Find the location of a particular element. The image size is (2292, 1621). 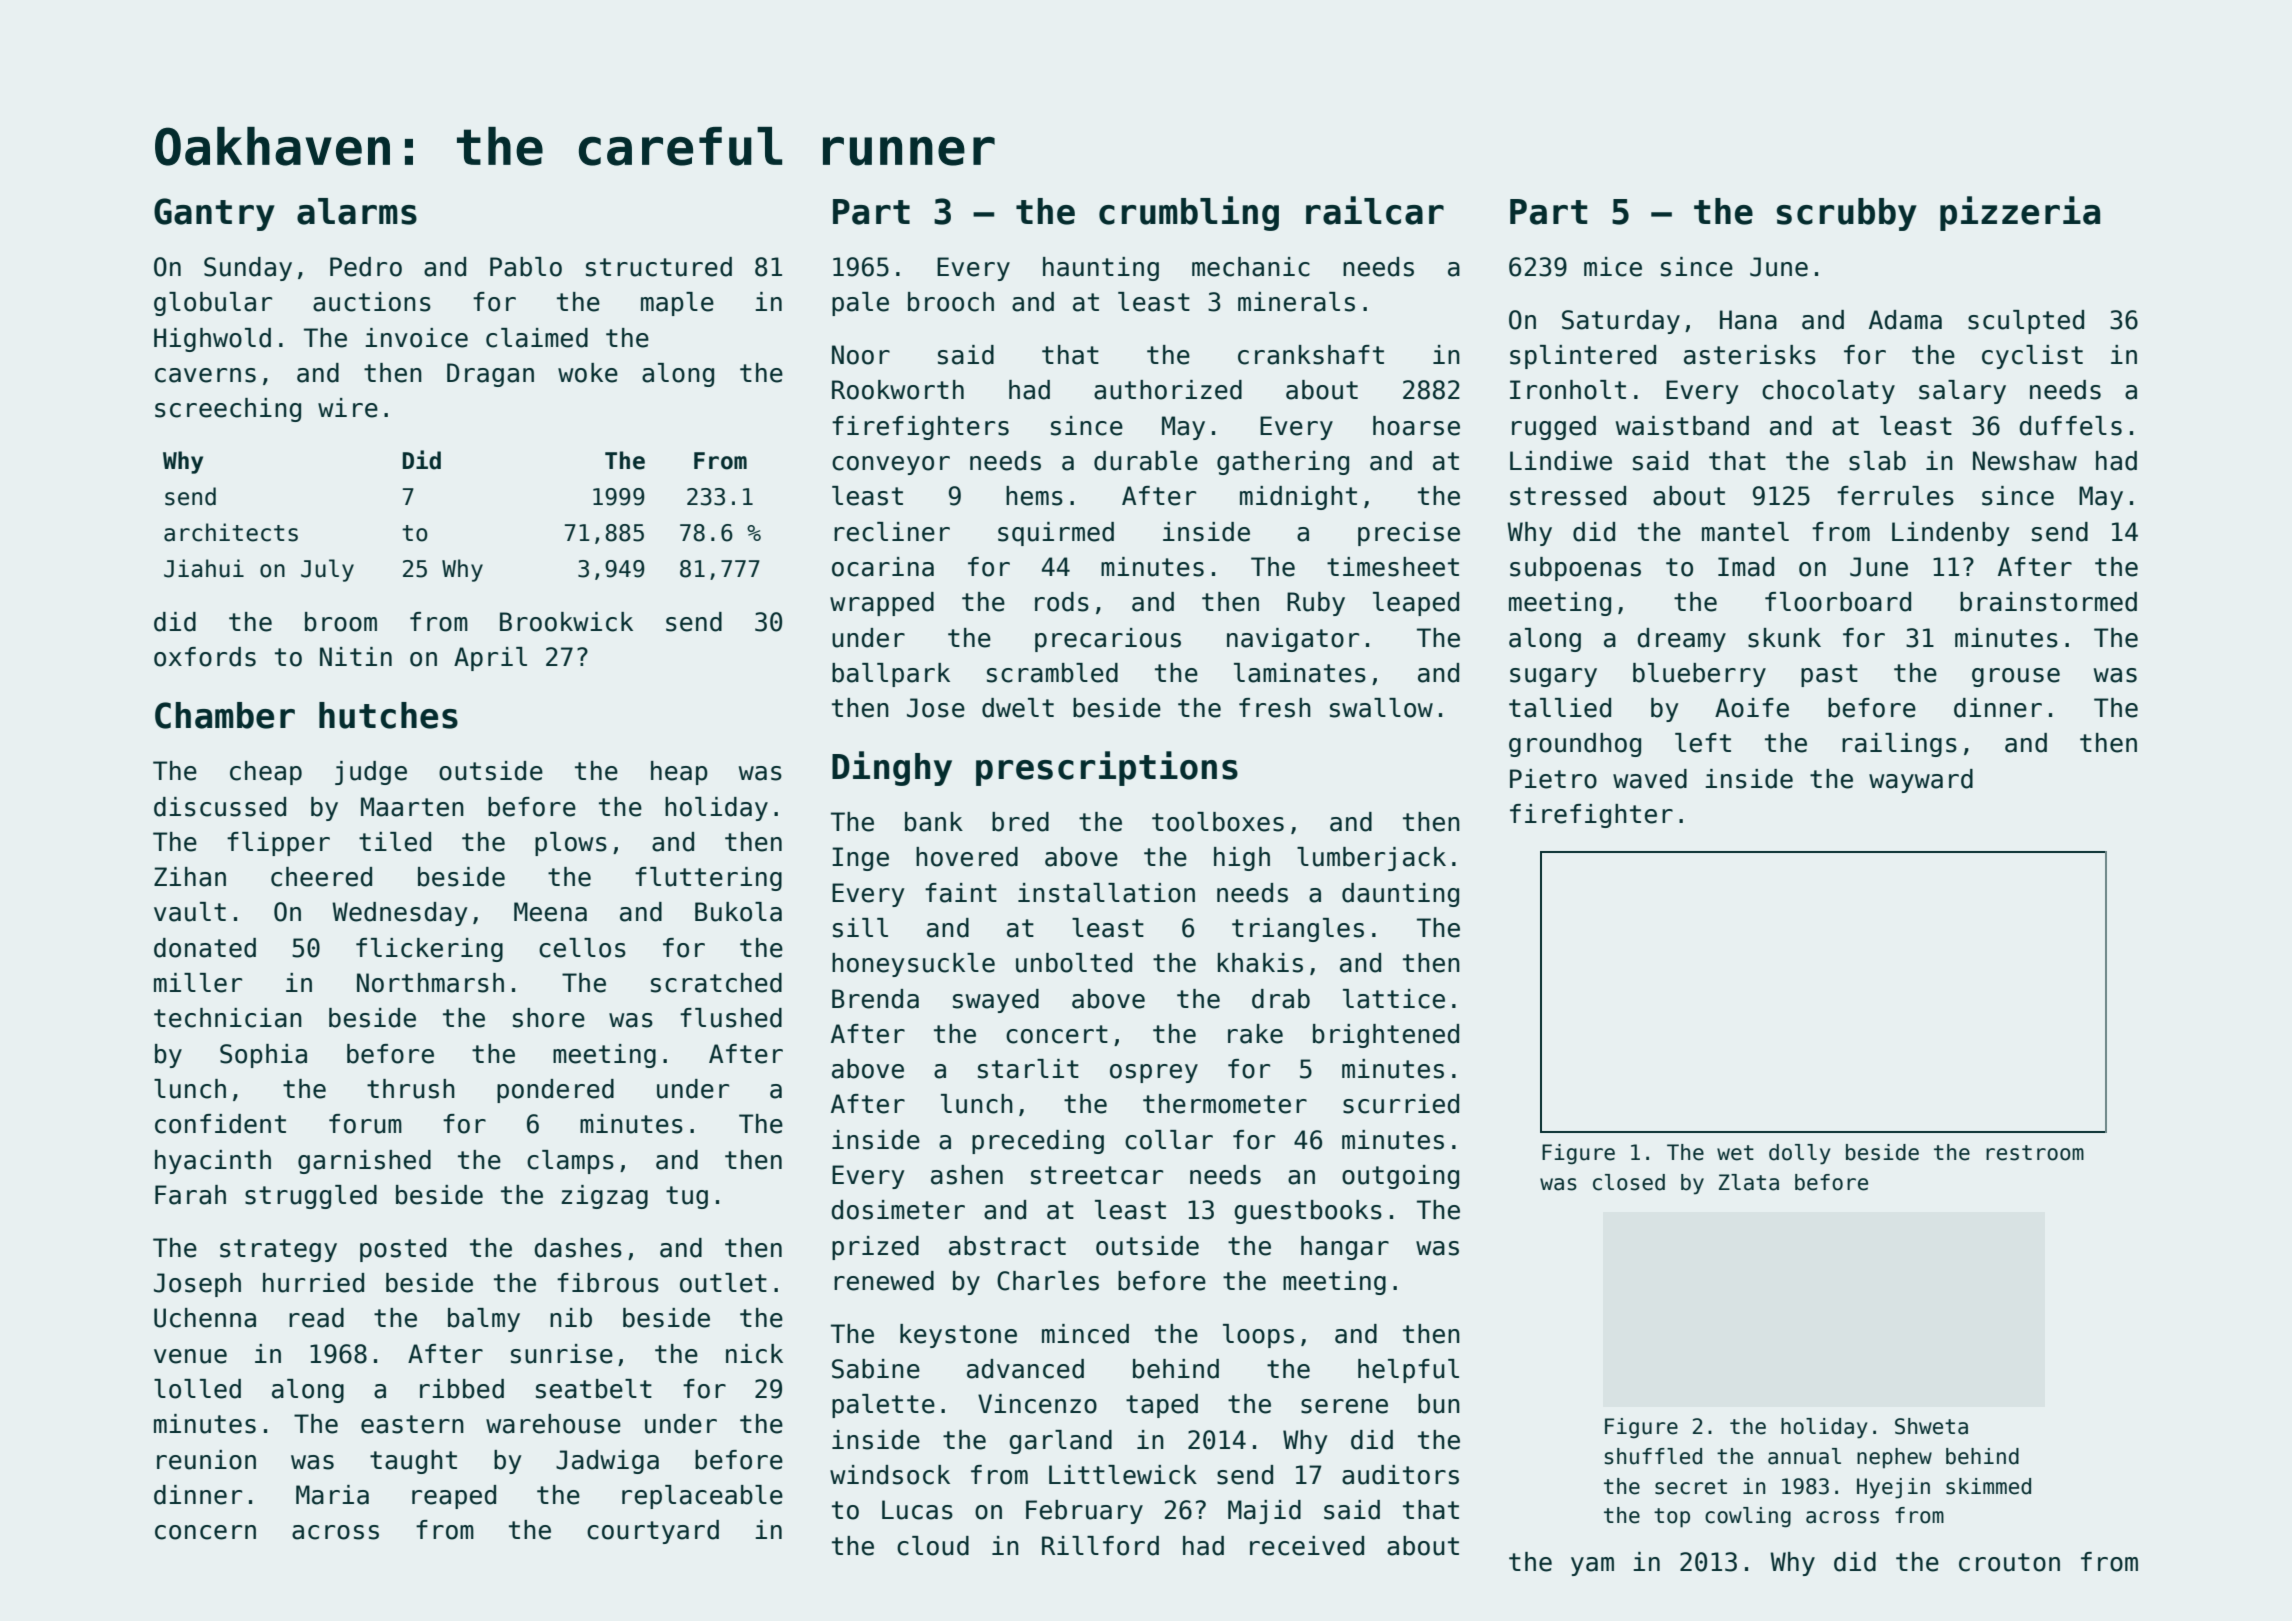

venue is located at coordinates (190, 1356).
